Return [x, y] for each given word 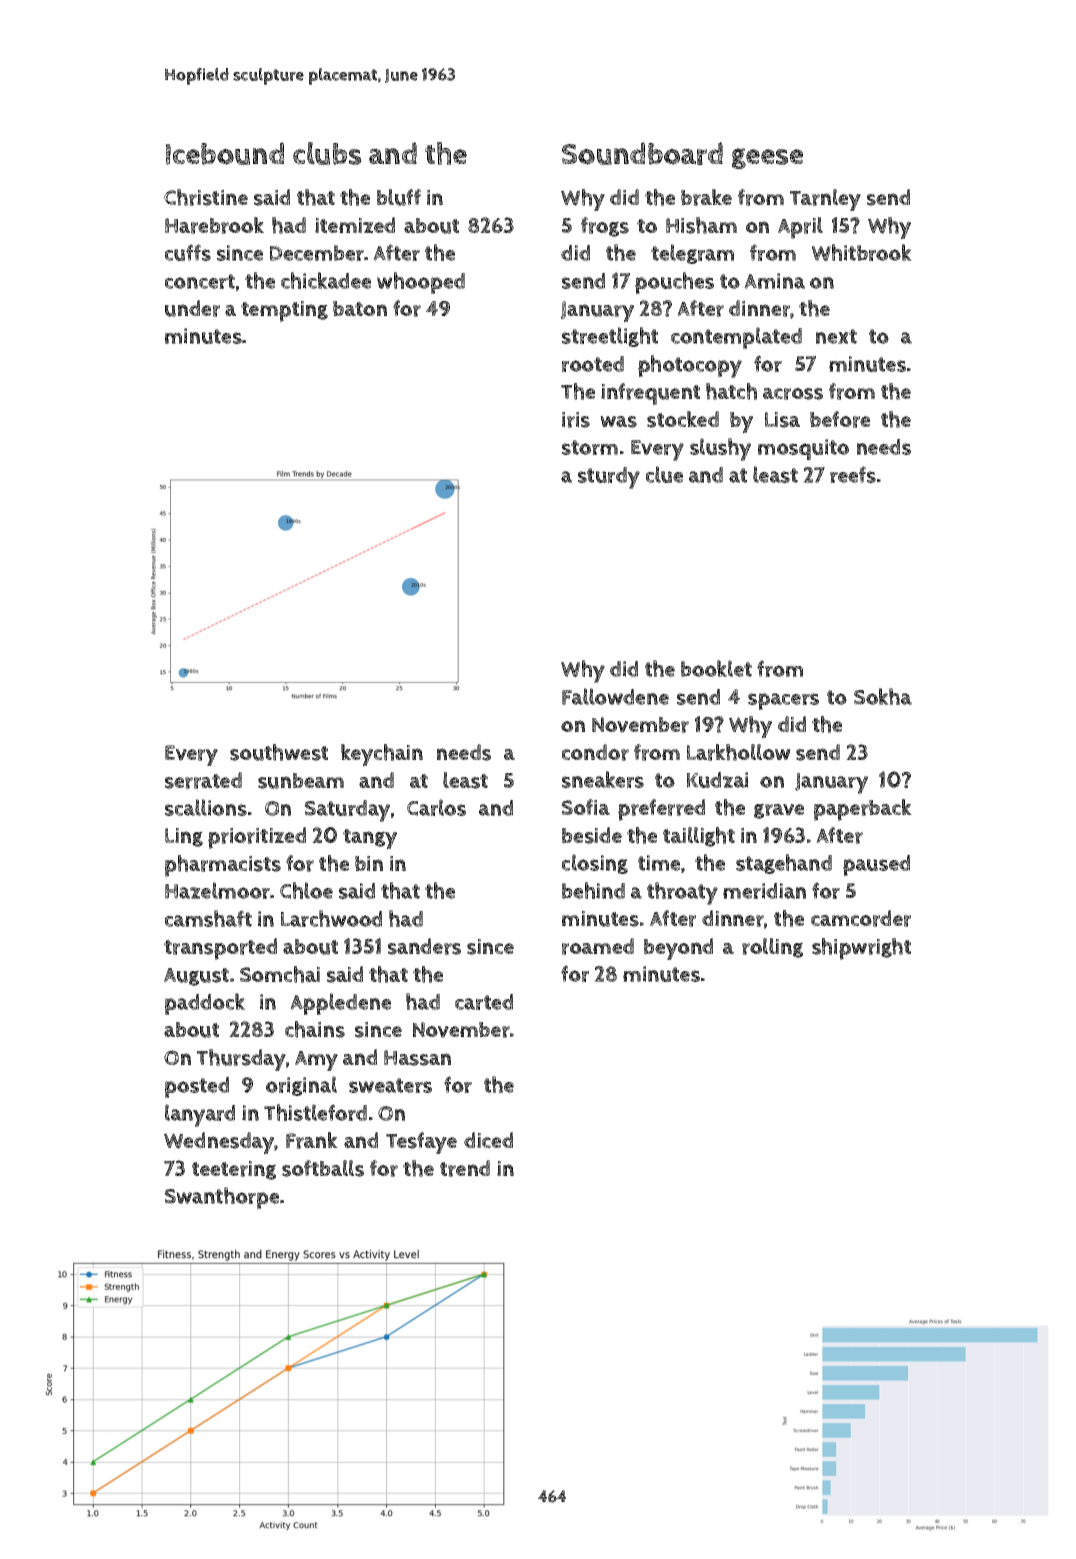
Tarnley [825, 200]
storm [590, 447]
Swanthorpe [221, 1198]
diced [488, 1140]
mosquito [803, 449]
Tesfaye [421, 1143]
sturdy [609, 478]
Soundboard [642, 153]
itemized [355, 225]
